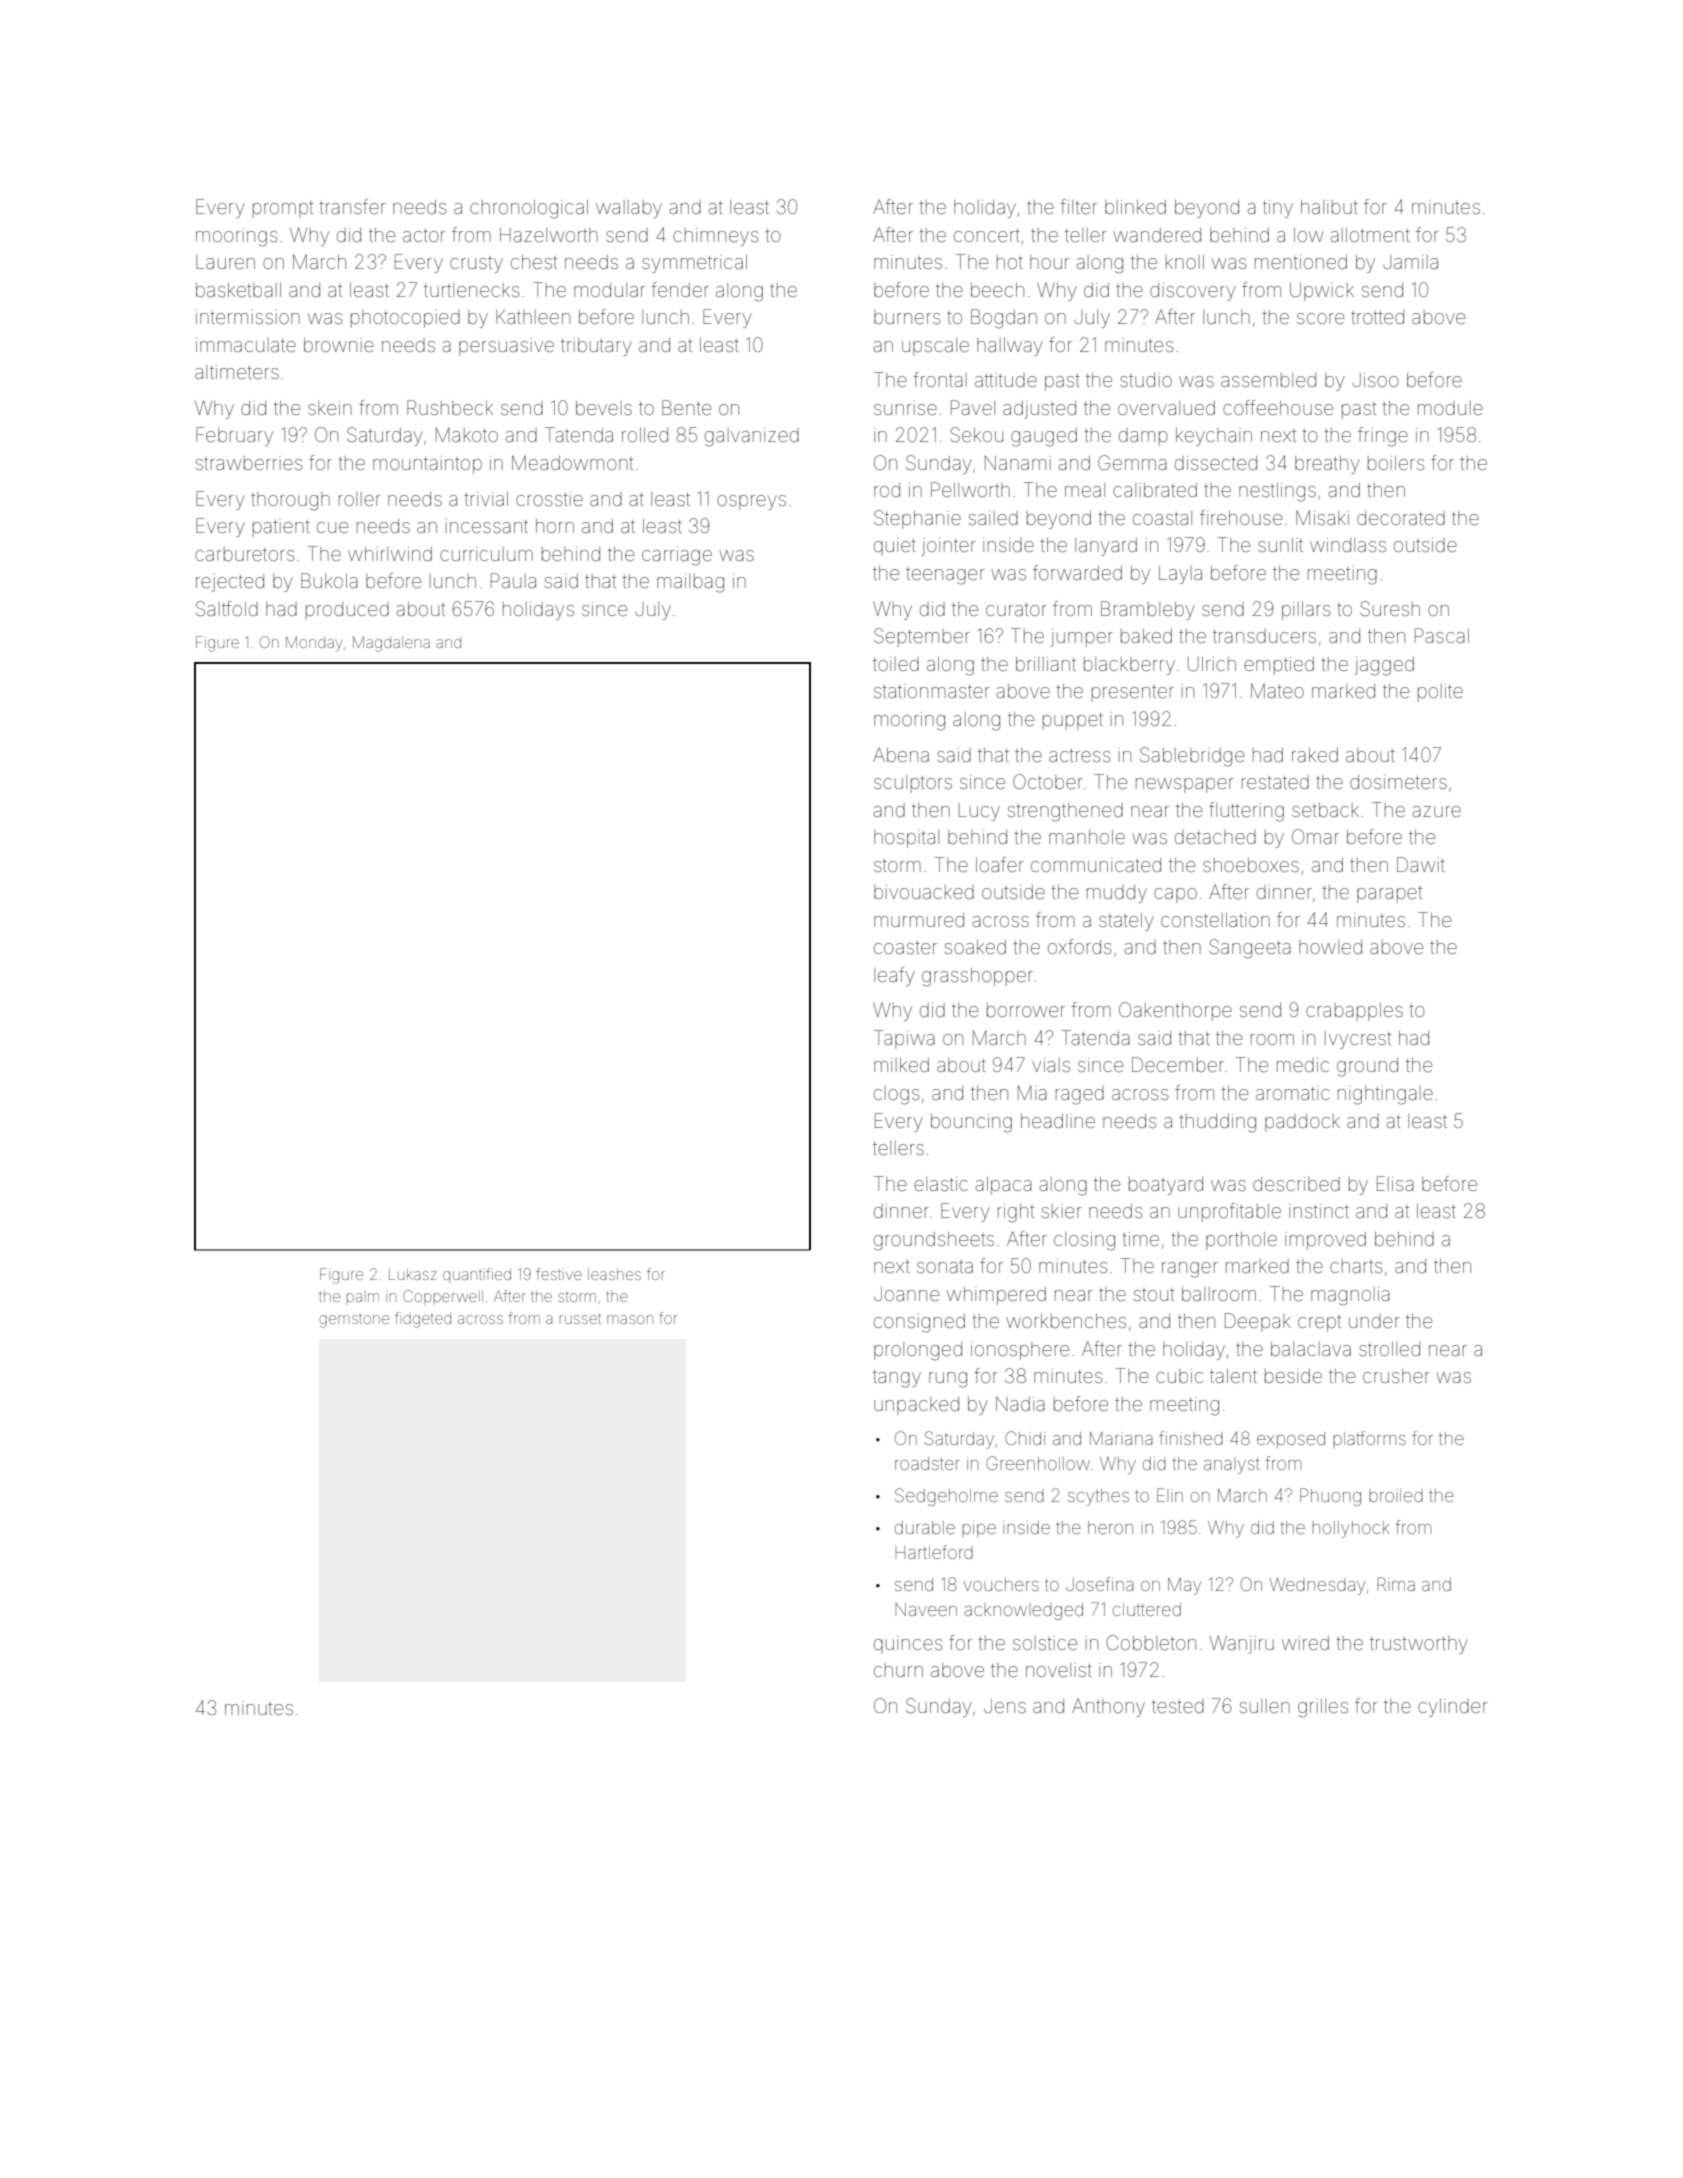  What do you see at coordinates (580, 1319) in the screenshot?
I see `russet` at bounding box center [580, 1319].
